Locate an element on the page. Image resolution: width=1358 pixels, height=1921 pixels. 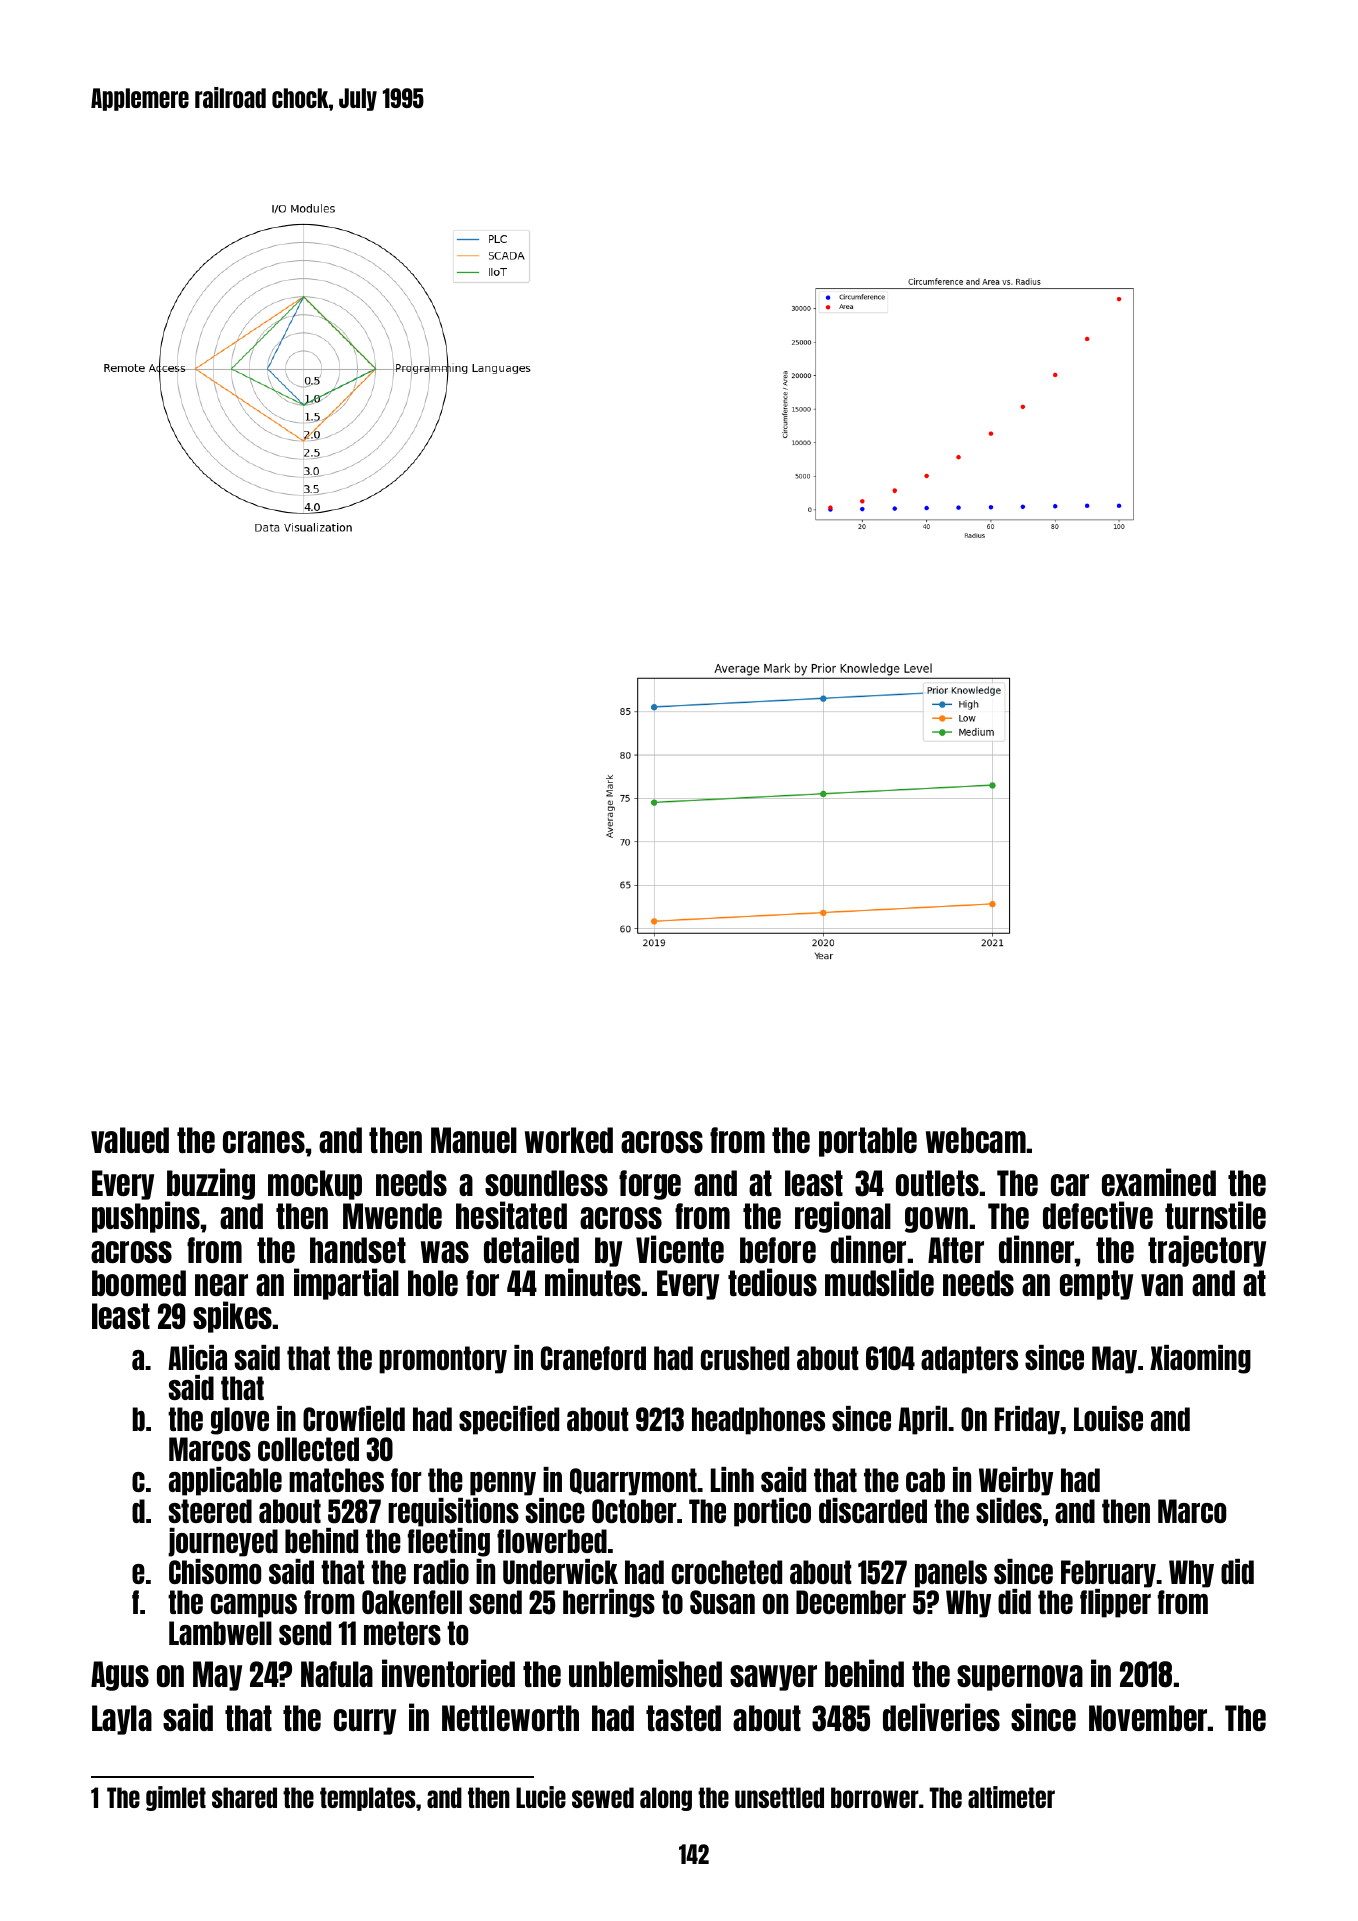
requisitions is located at coordinates (453, 1512).
